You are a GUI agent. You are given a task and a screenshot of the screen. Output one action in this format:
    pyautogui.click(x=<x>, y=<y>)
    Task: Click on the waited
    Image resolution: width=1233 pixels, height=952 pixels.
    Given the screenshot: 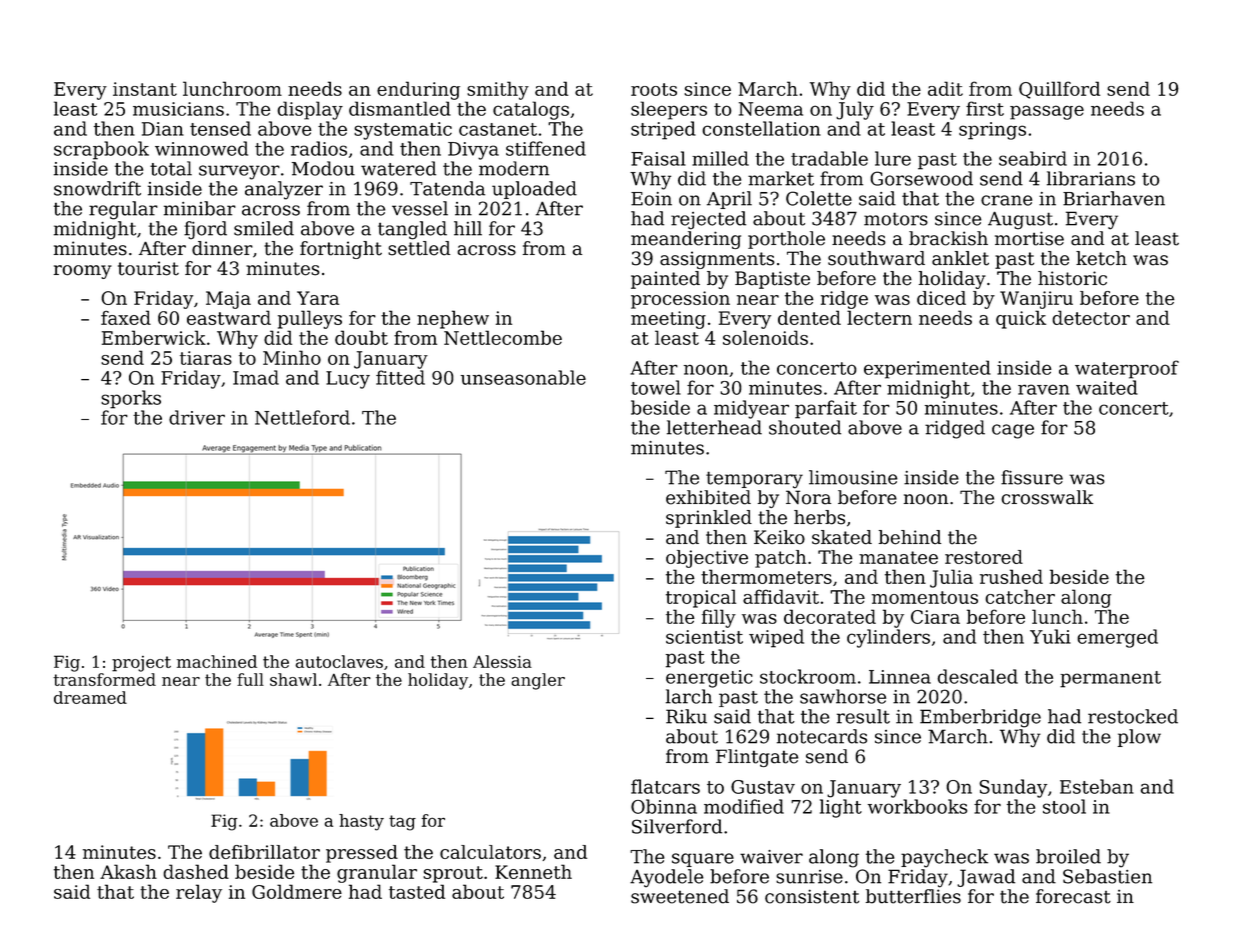 What is the action you would take?
    pyautogui.click(x=1107, y=387)
